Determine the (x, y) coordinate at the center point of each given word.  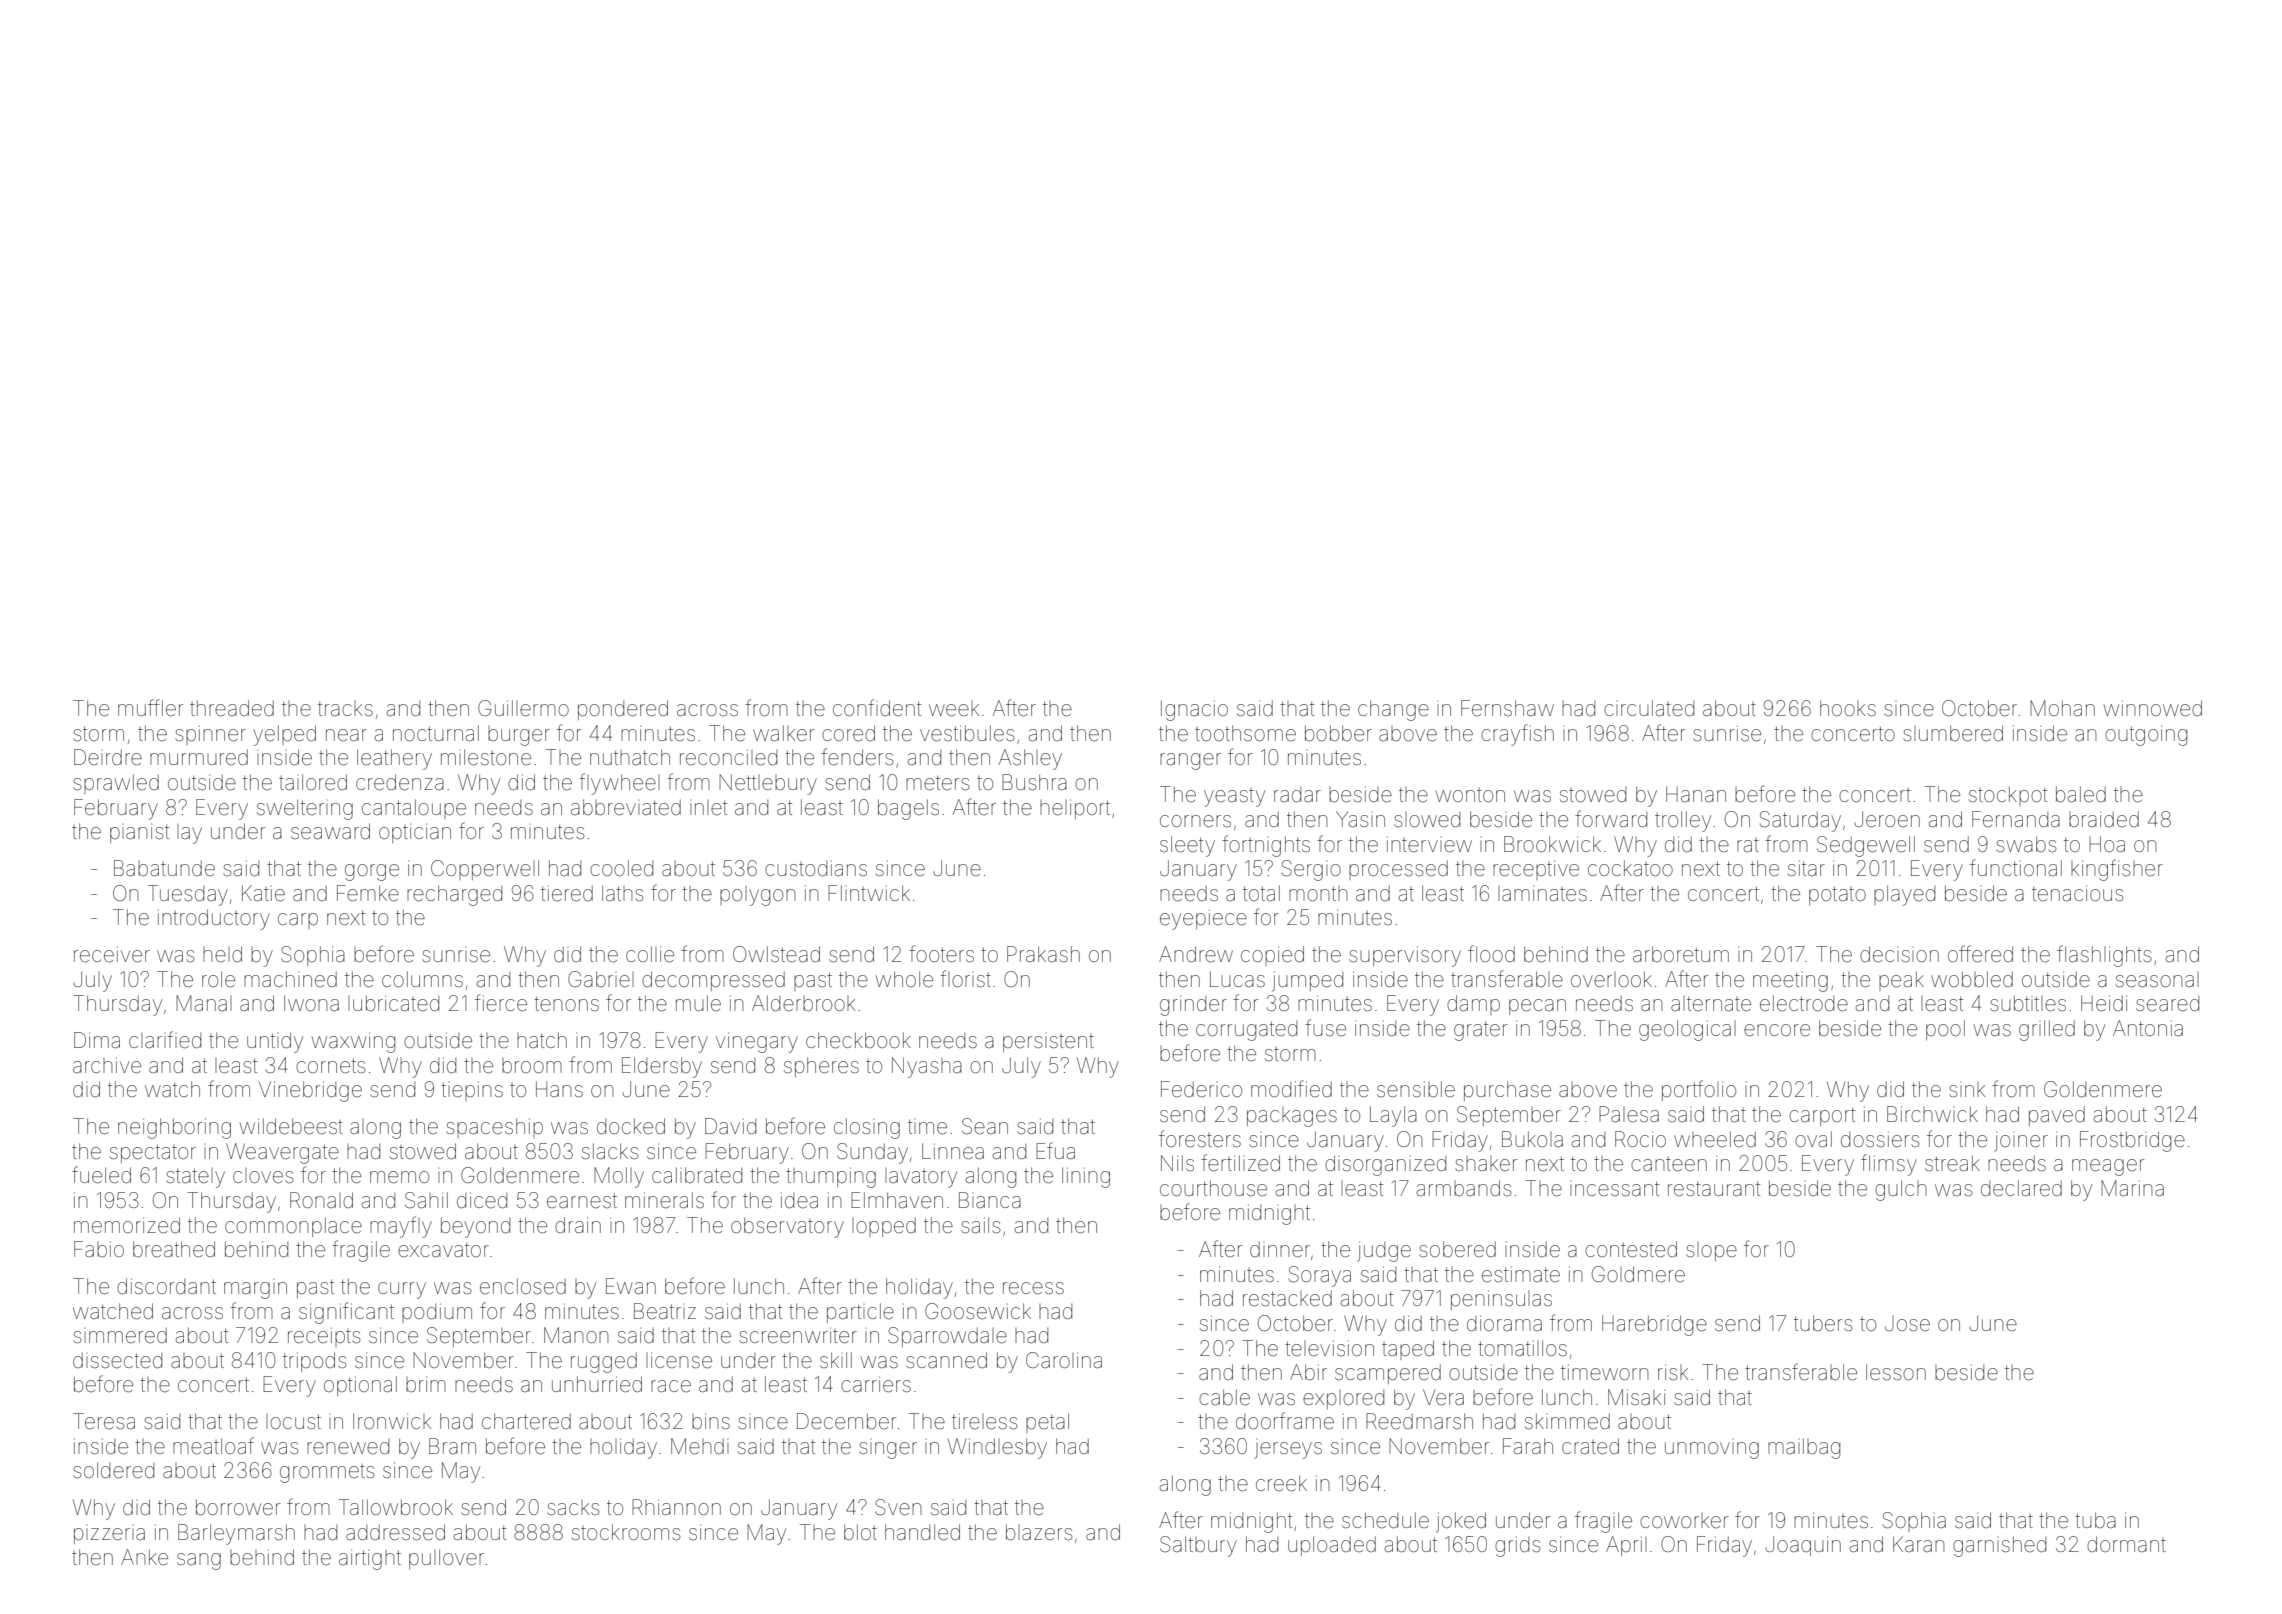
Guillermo (523, 708)
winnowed (2153, 708)
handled (922, 1532)
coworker (1684, 1521)
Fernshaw (1507, 708)
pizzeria (109, 1536)
